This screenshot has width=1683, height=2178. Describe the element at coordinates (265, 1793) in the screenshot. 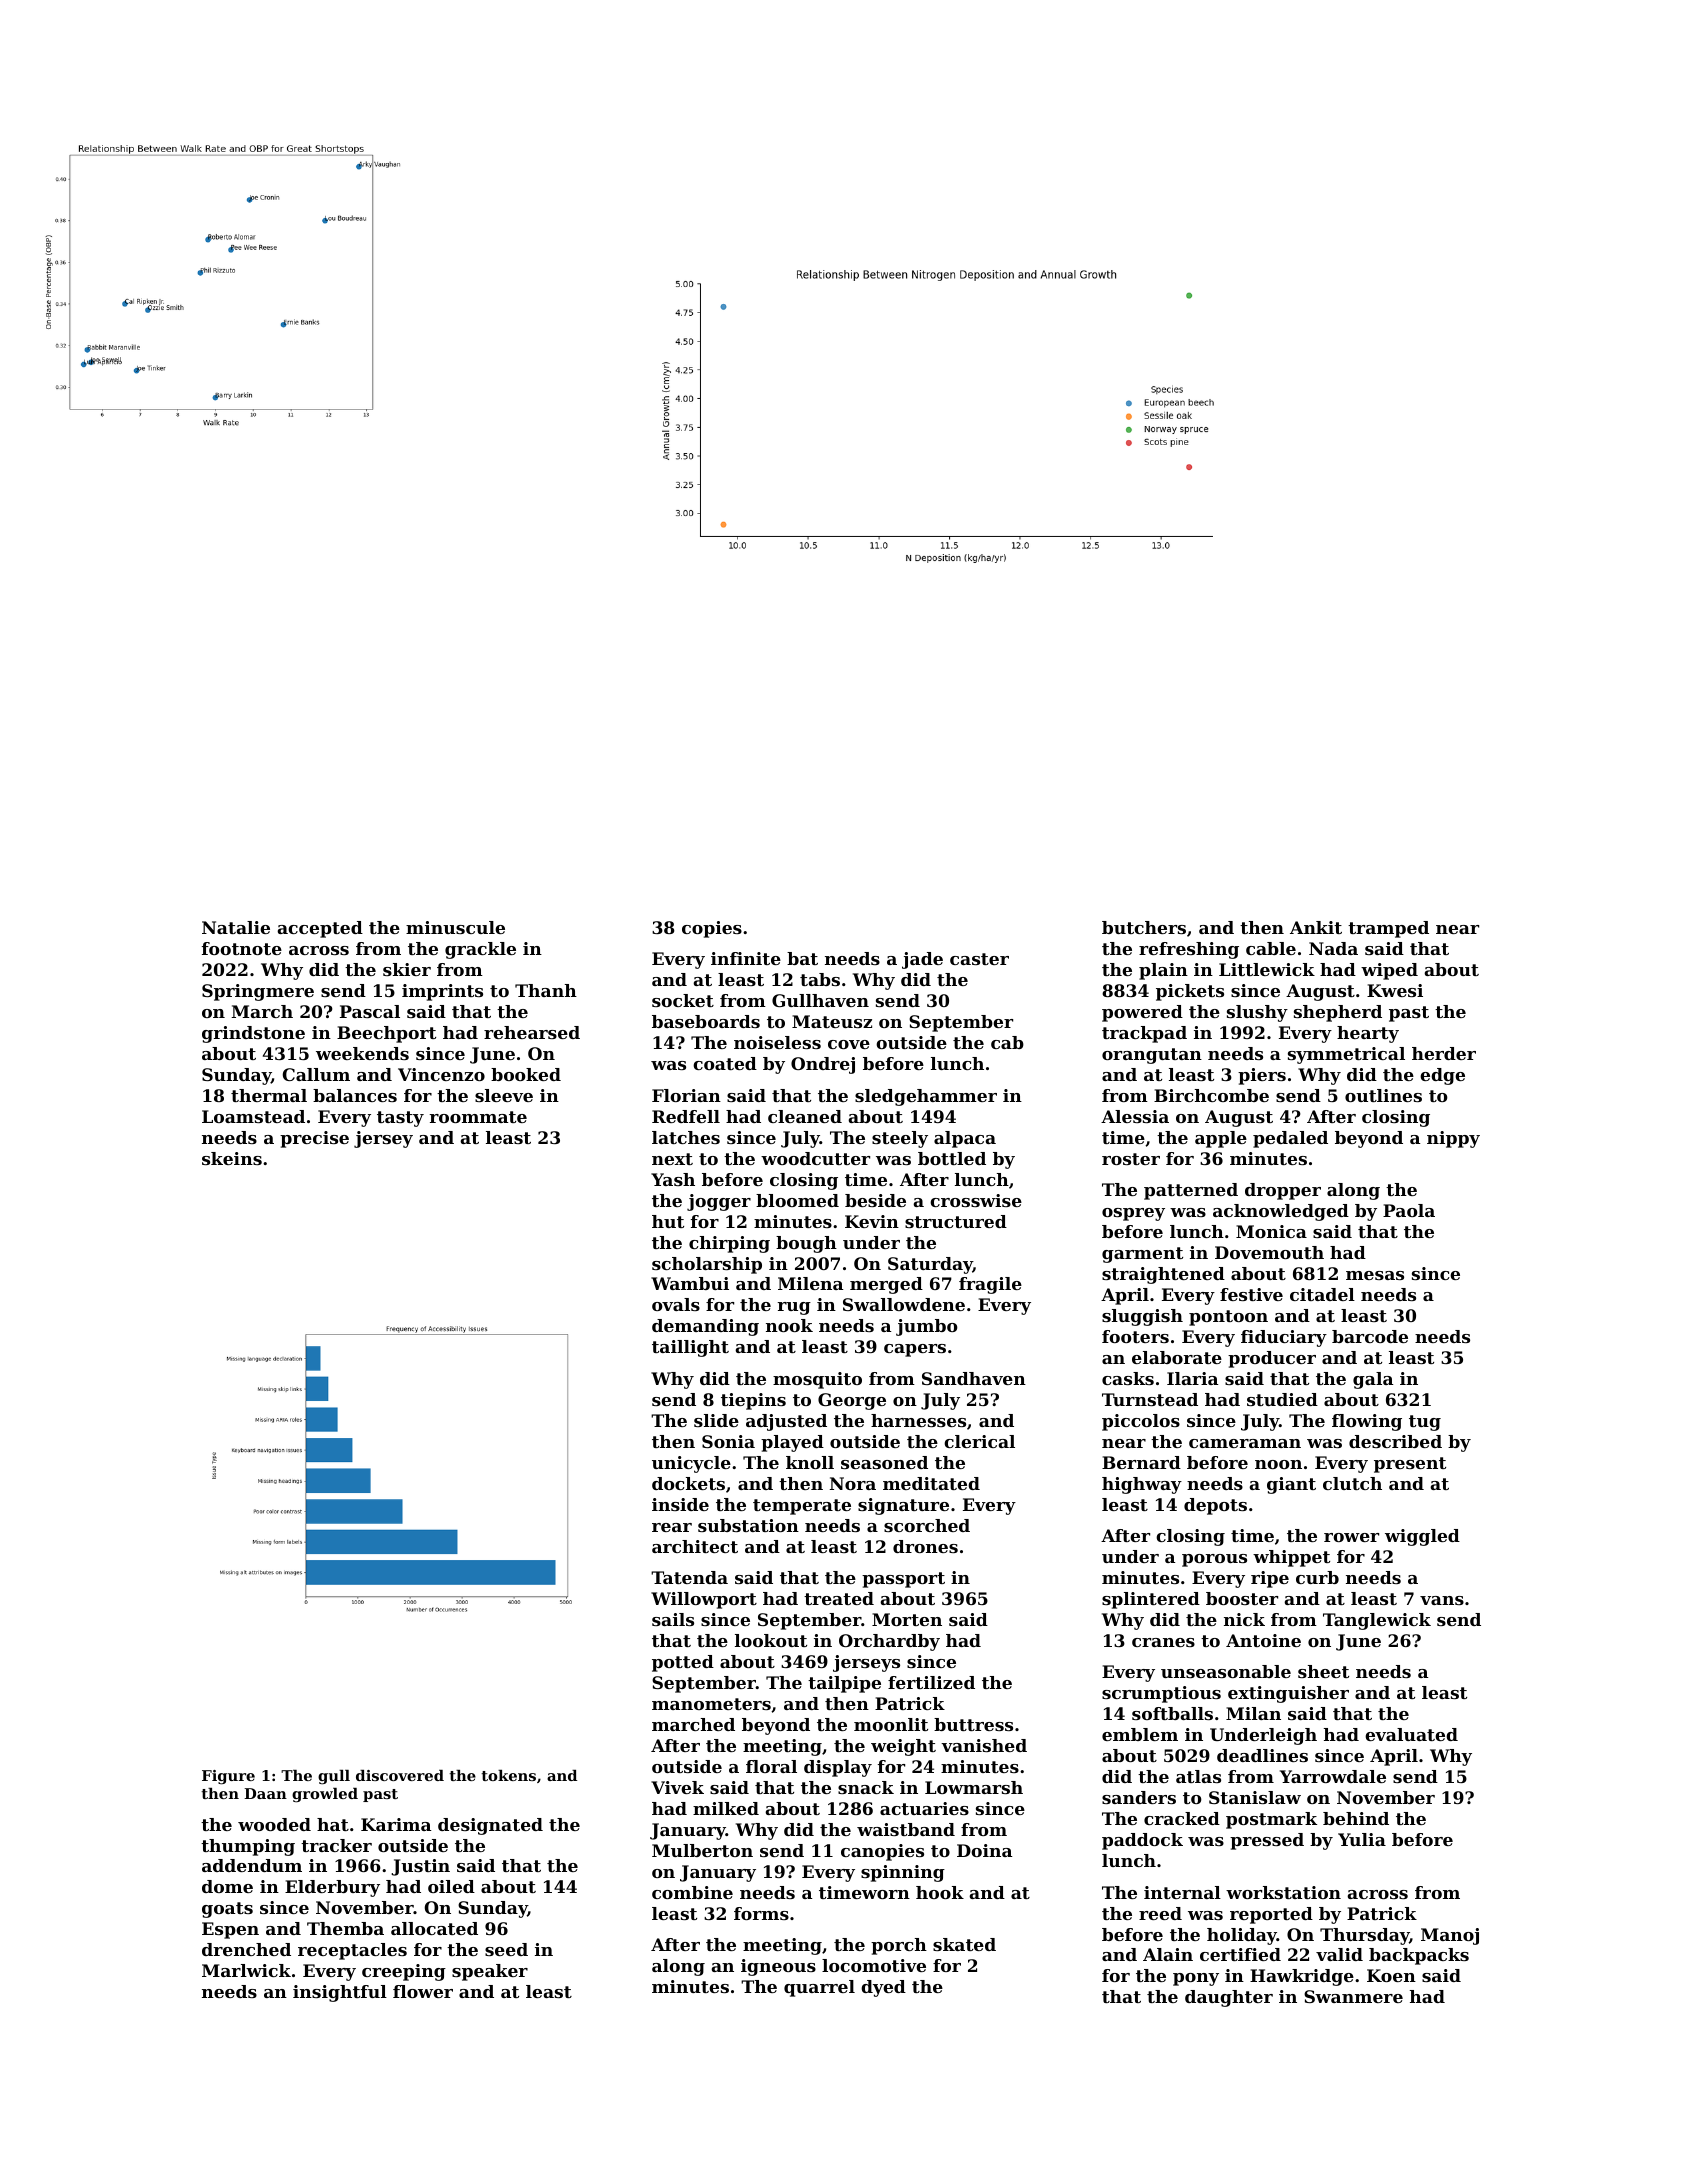

I see `Daan` at that location.
